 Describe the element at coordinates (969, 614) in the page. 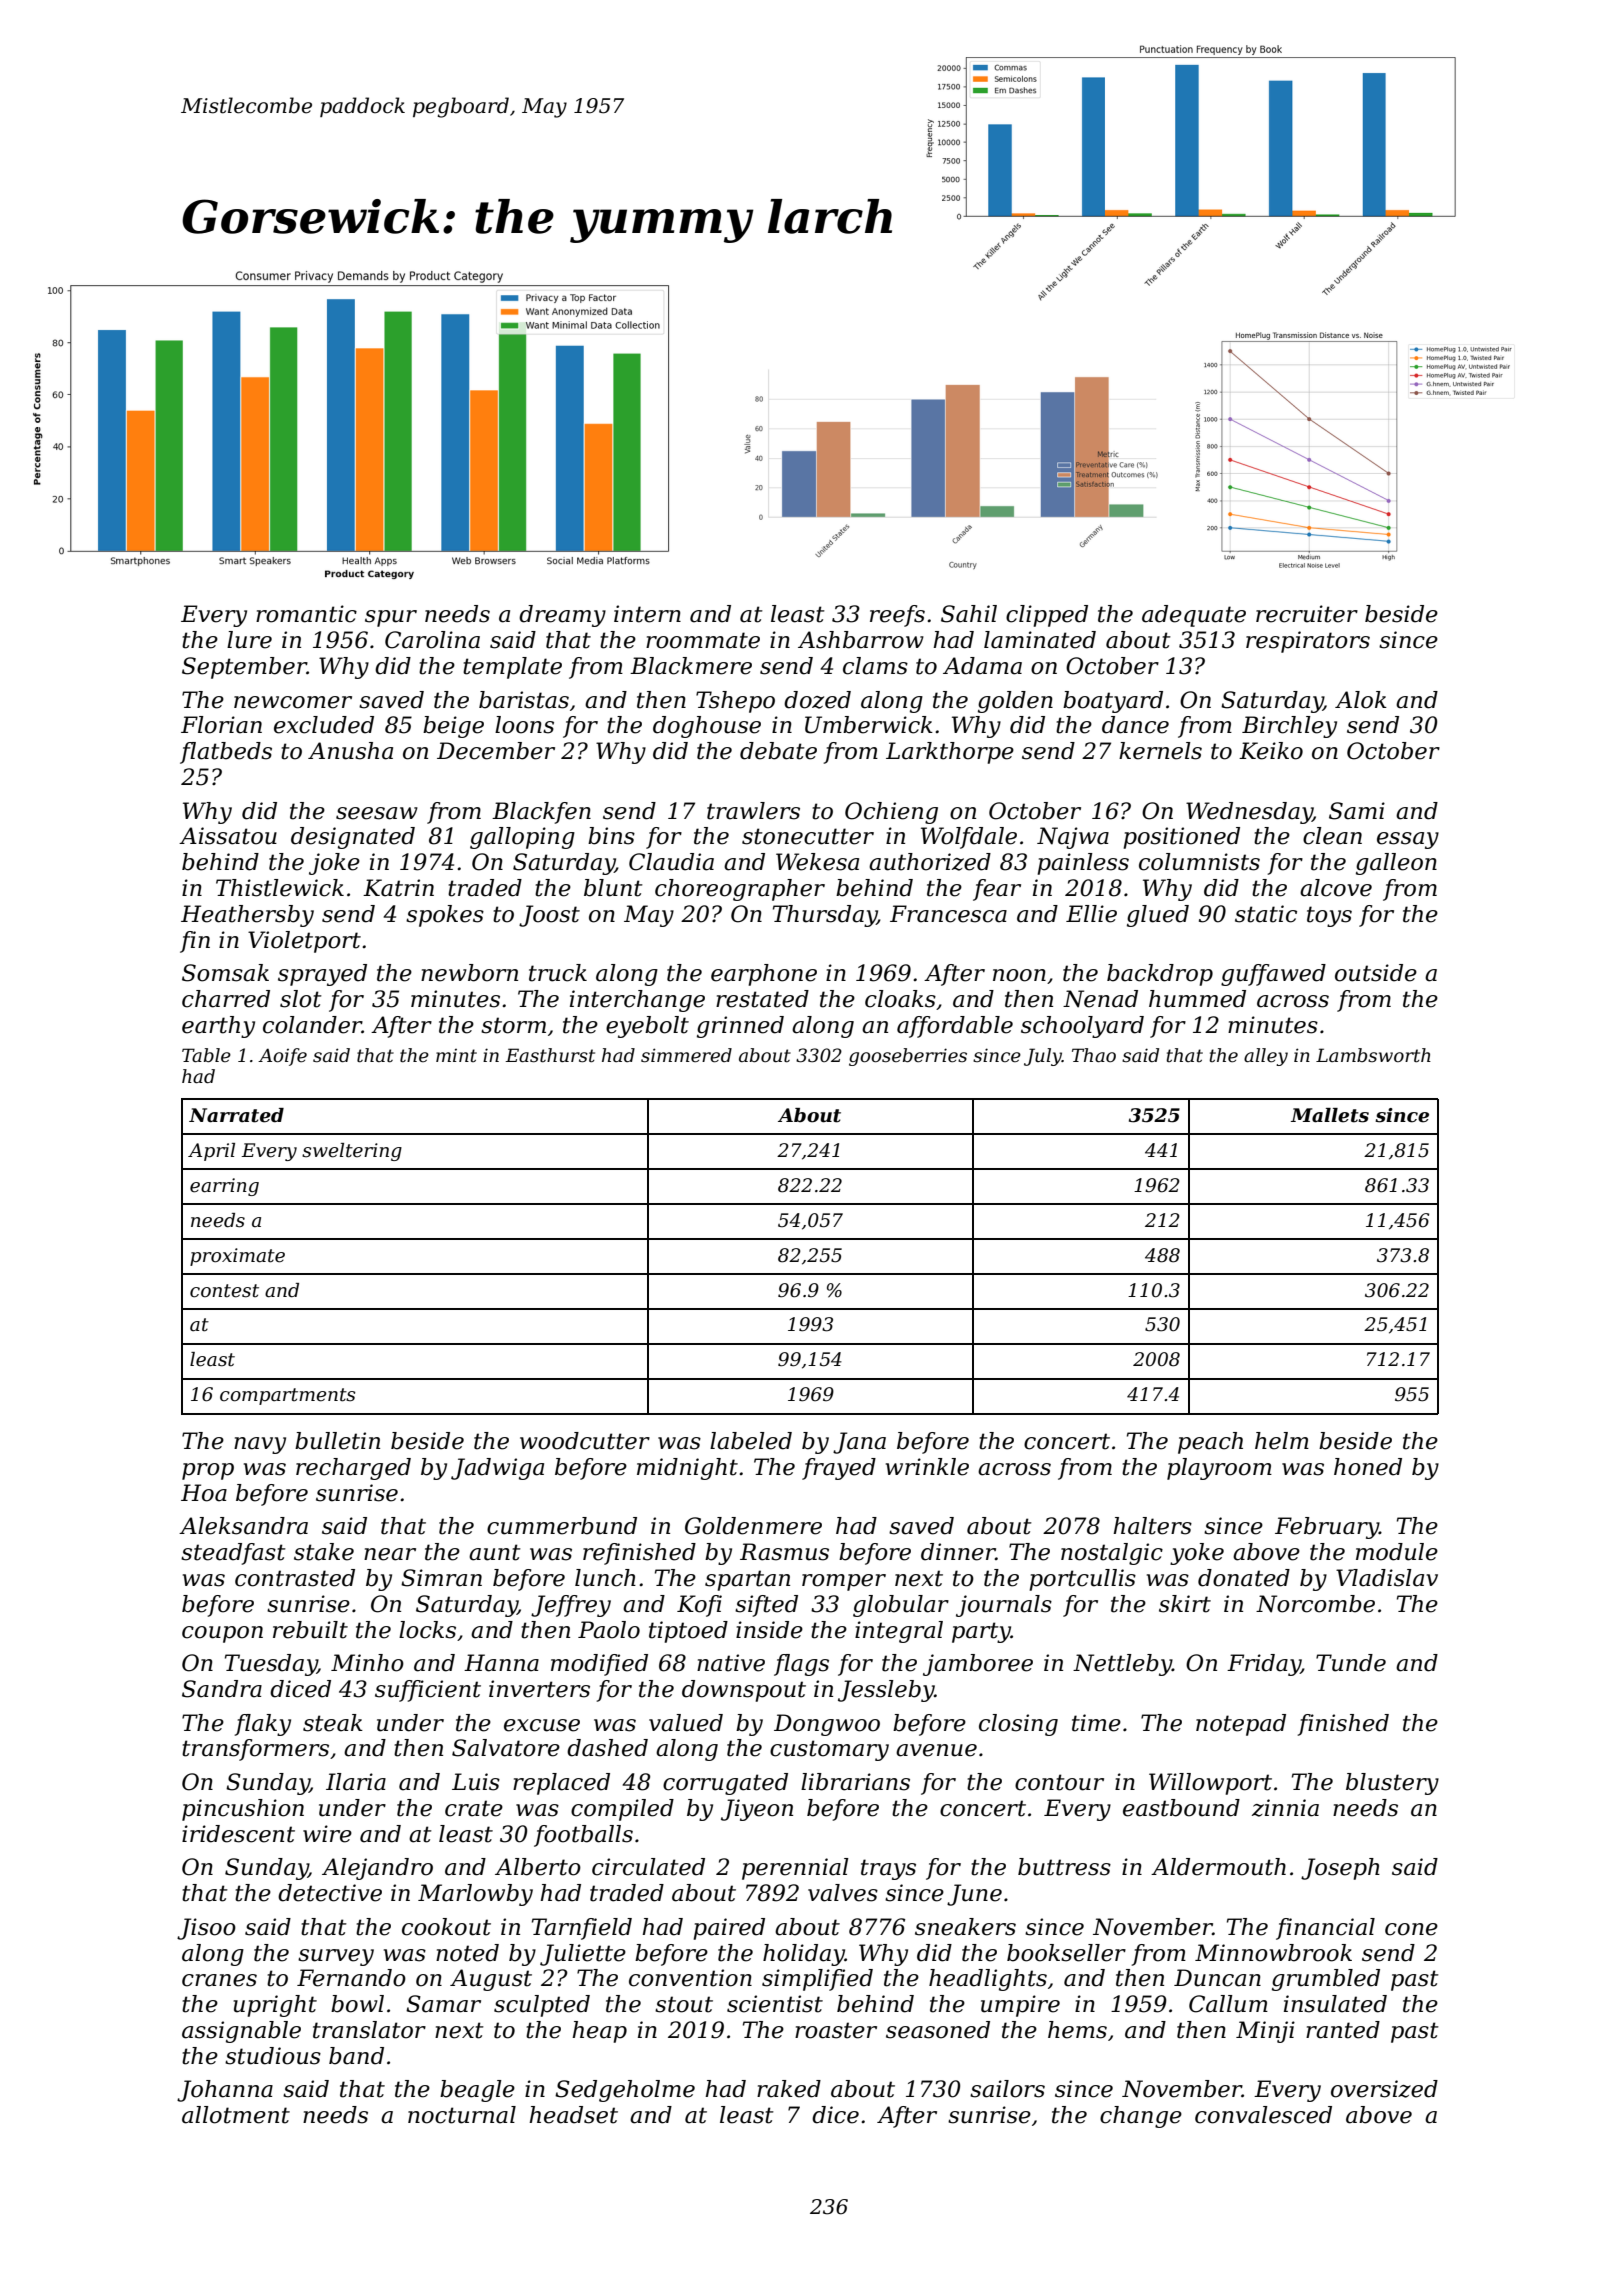

I see `Sahil` at that location.
